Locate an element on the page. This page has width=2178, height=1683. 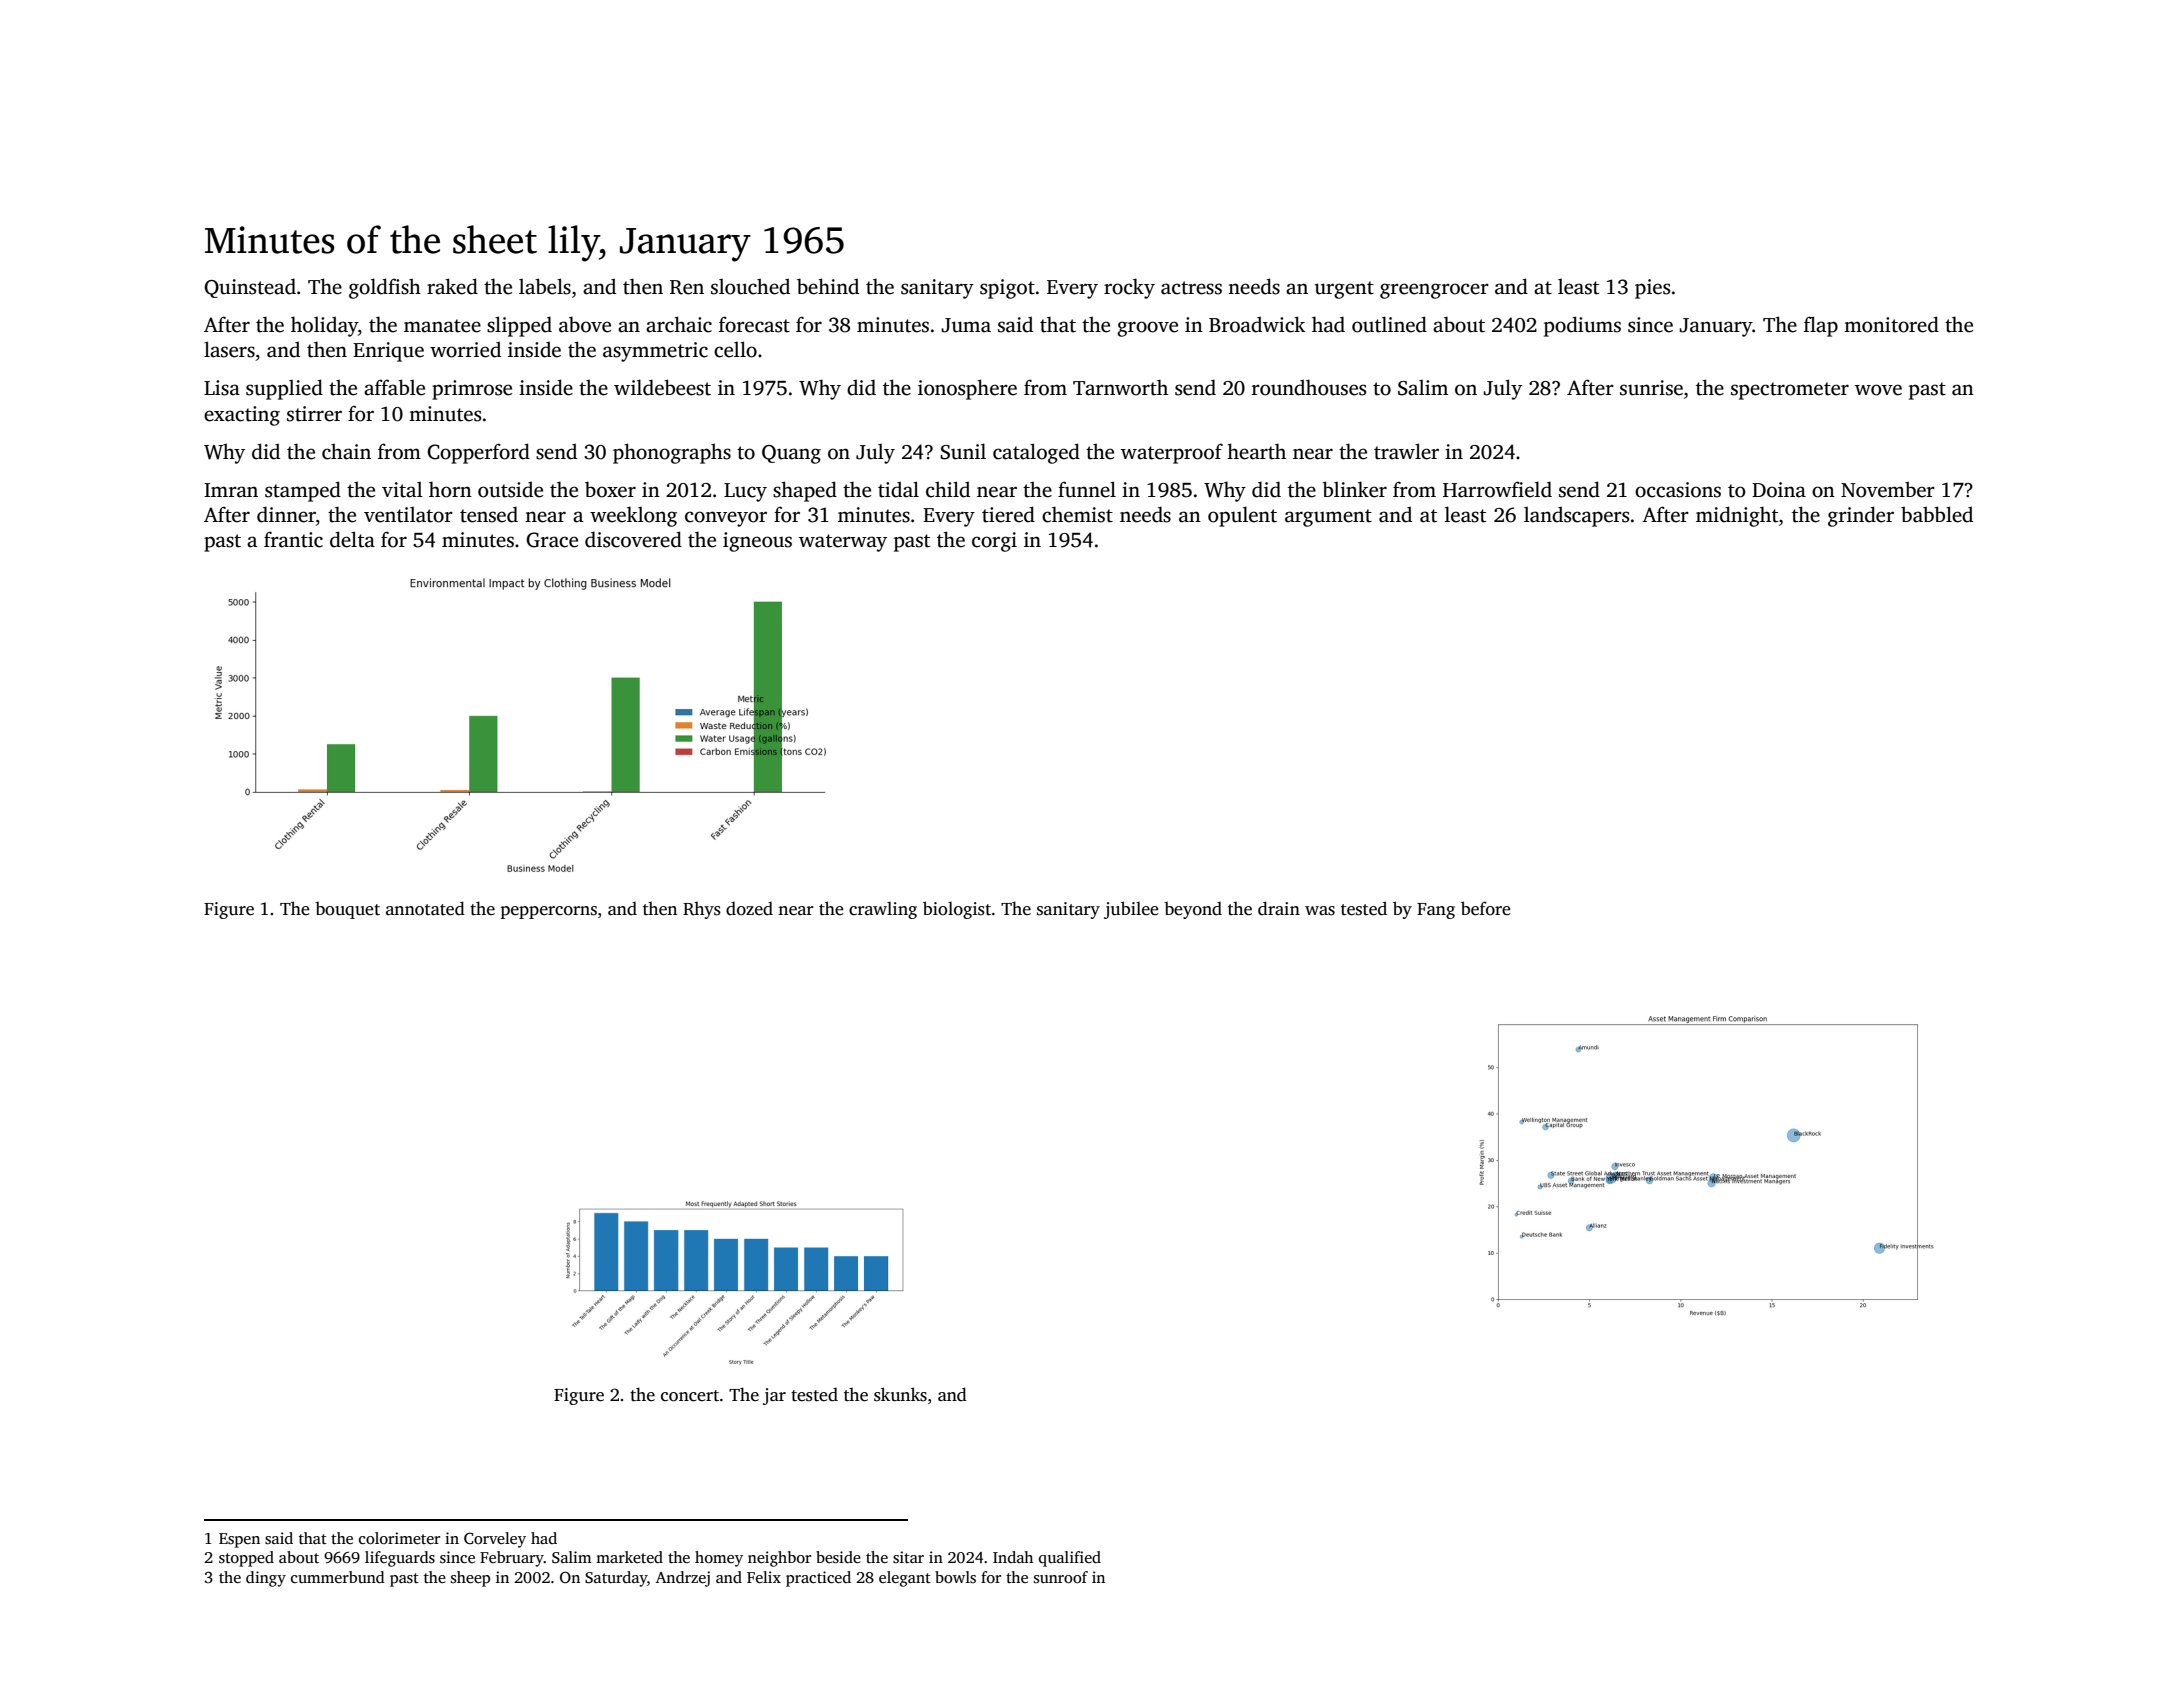
cataloged is located at coordinates (1036, 453).
